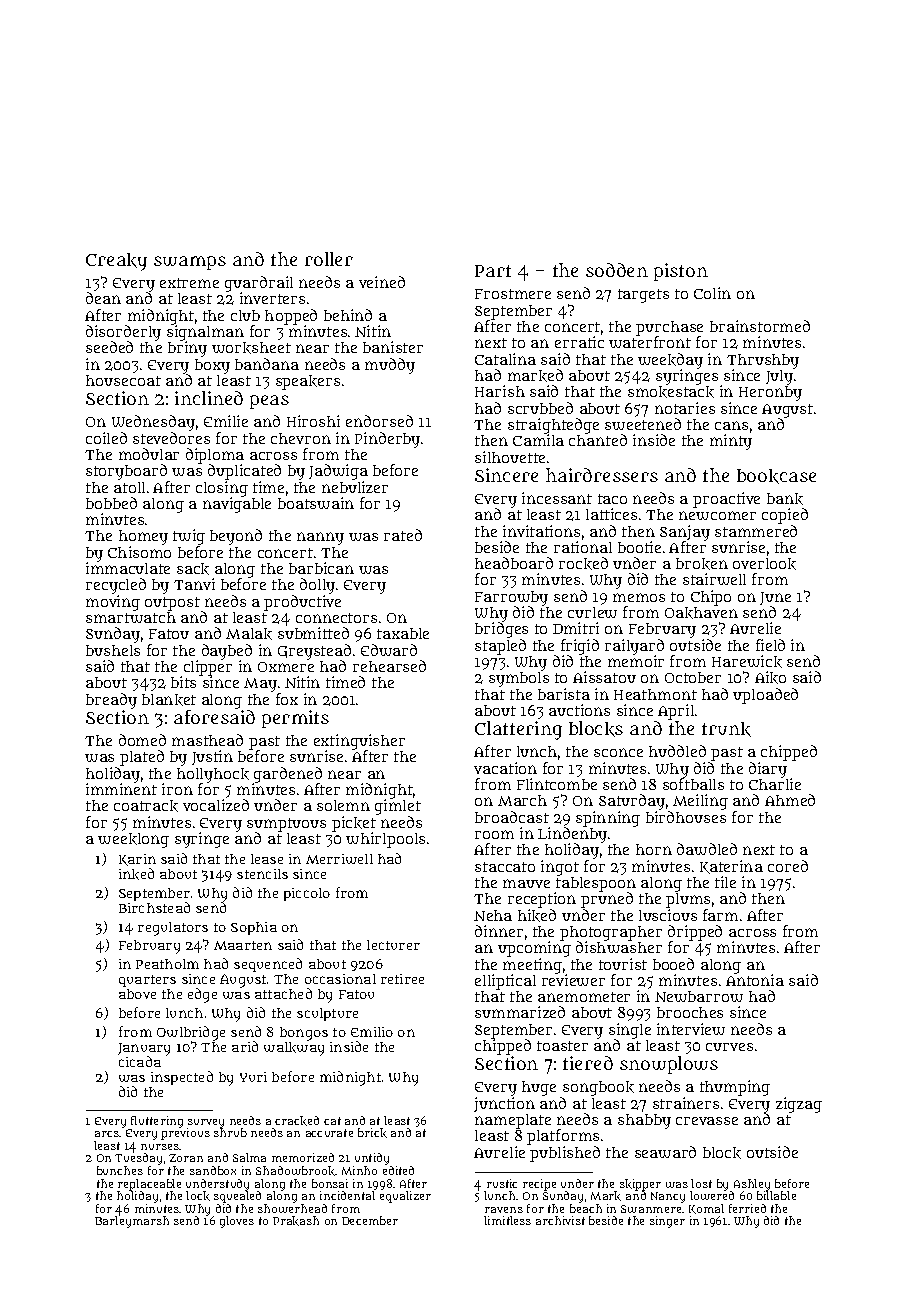 The image size is (908, 1316). I want to click on Maarten, so click(243, 945).
